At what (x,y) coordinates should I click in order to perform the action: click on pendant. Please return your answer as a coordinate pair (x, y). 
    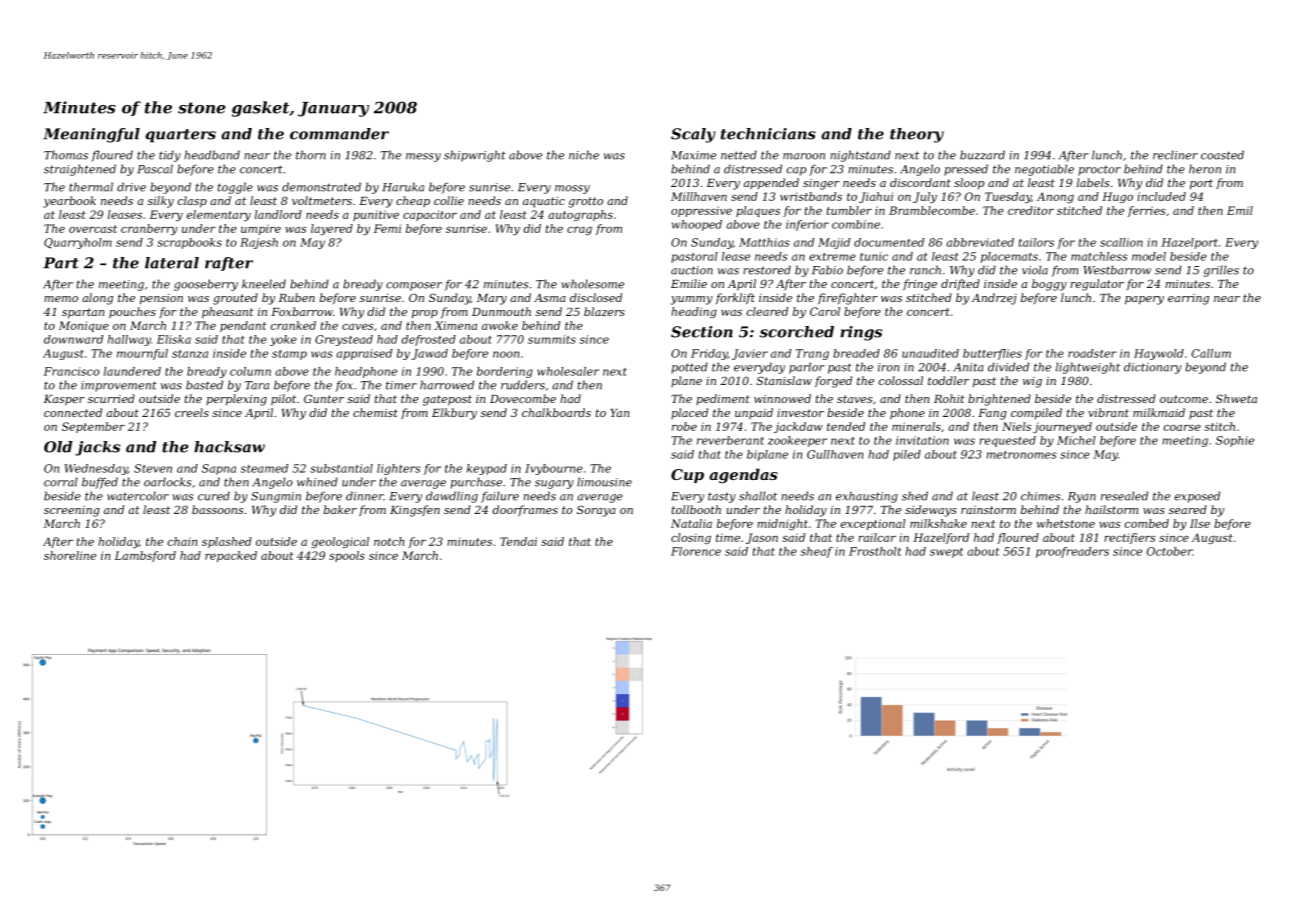
    Looking at the image, I should click on (243, 326).
